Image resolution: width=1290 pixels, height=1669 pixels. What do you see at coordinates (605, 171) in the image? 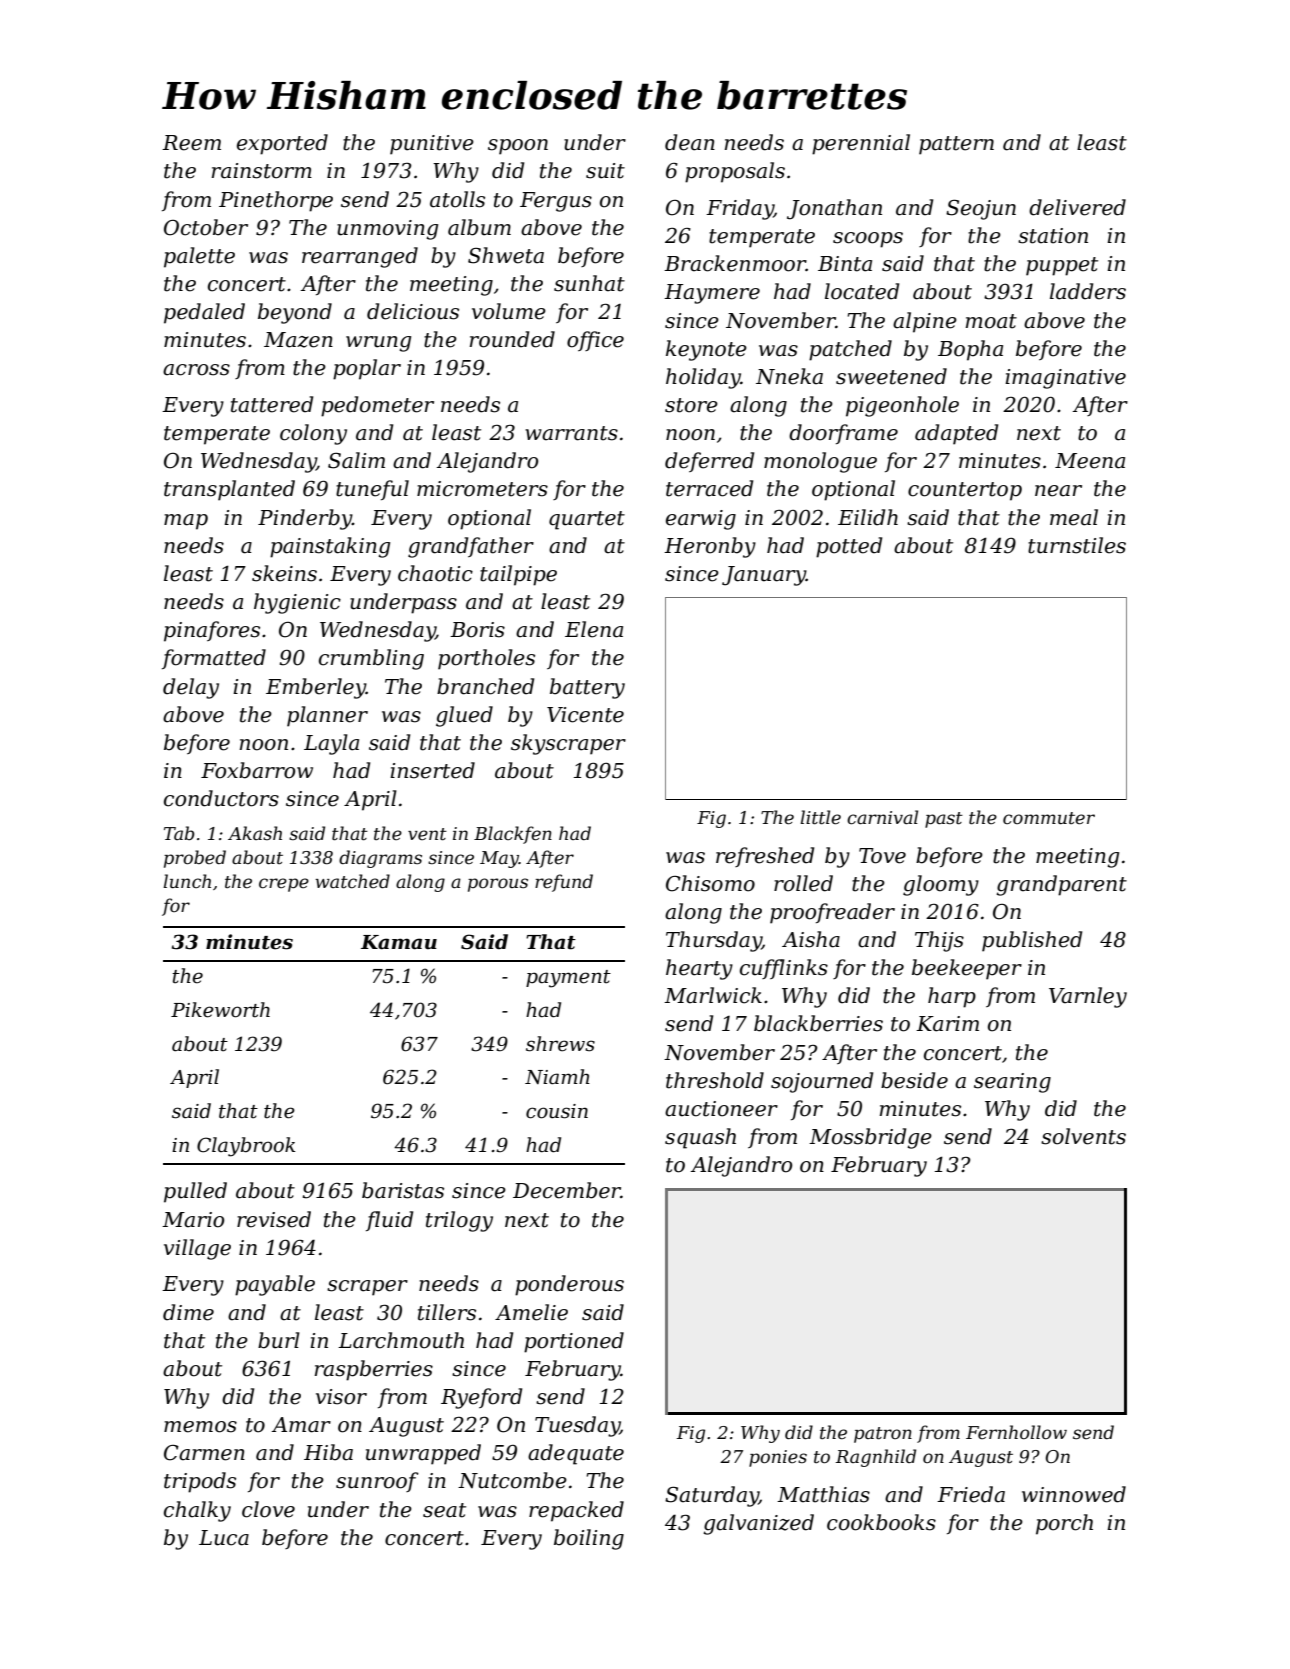
I see `suit` at bounding box center [605, 171].
